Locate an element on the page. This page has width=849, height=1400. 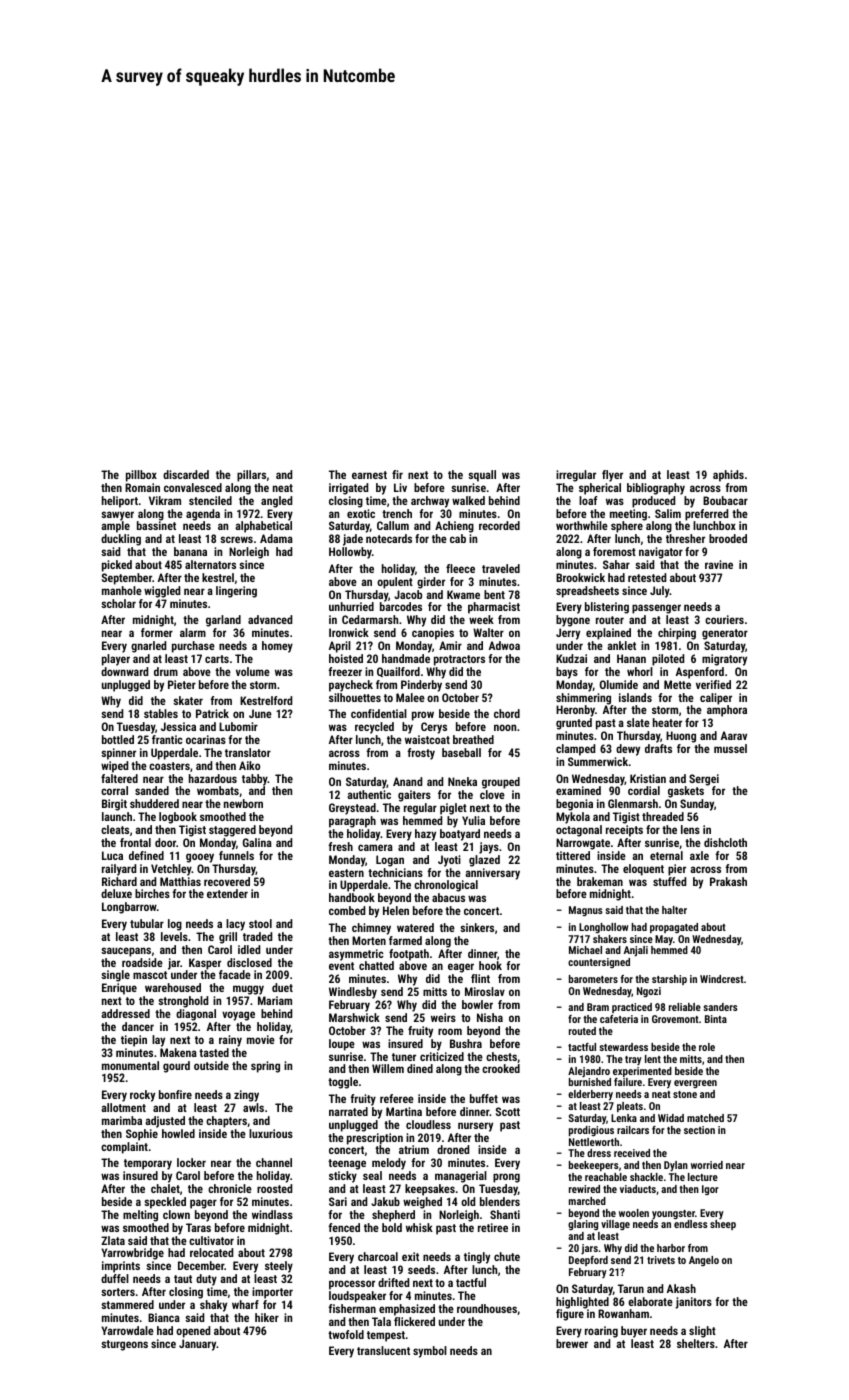
Deepford is located at coordinates (588, 1261).
